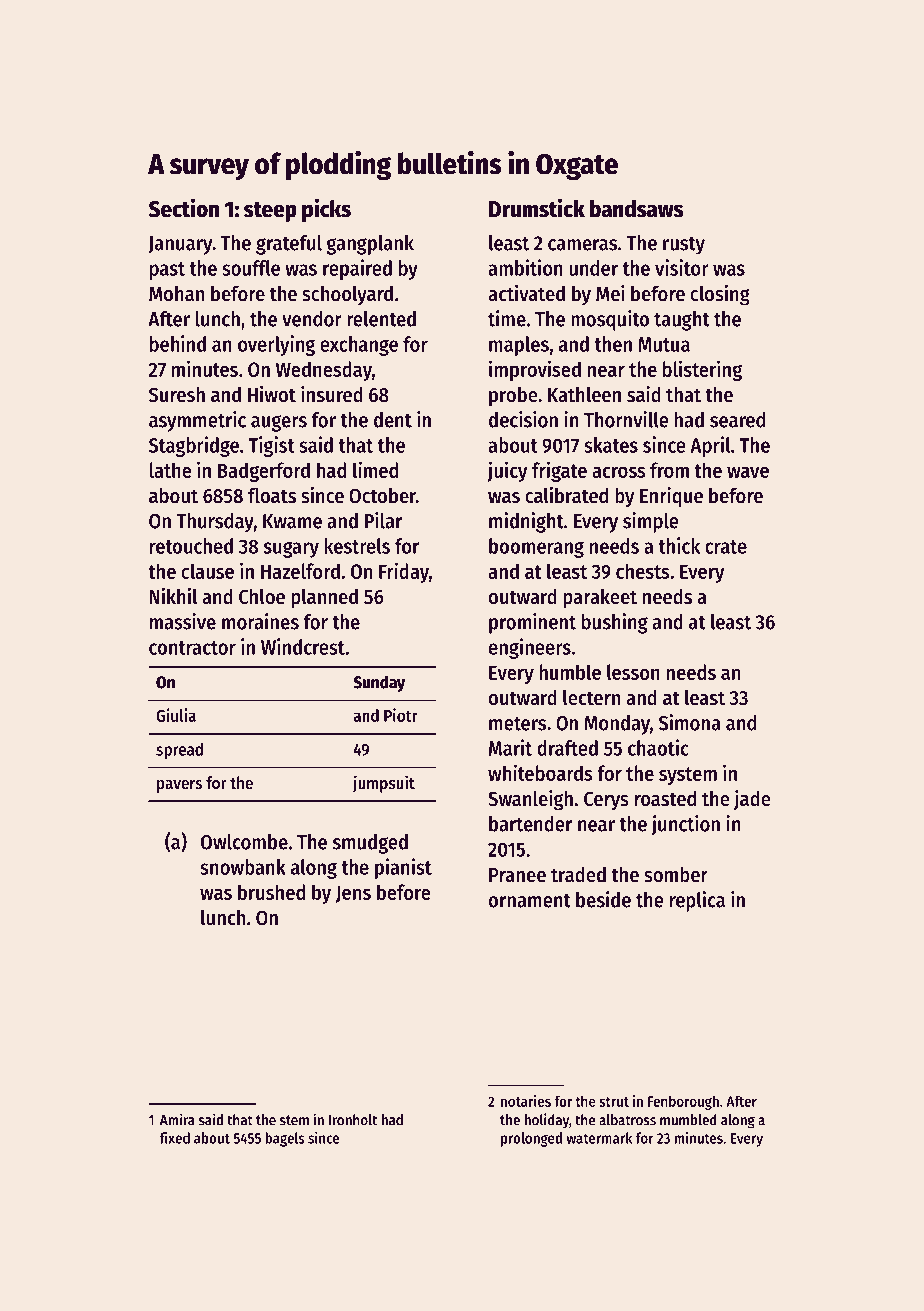 This screenshot has height=1311, width=924. What do you see at coordinates (578, 874) in the screenshot?
I see `traded` at bounding box center [578, 874].
